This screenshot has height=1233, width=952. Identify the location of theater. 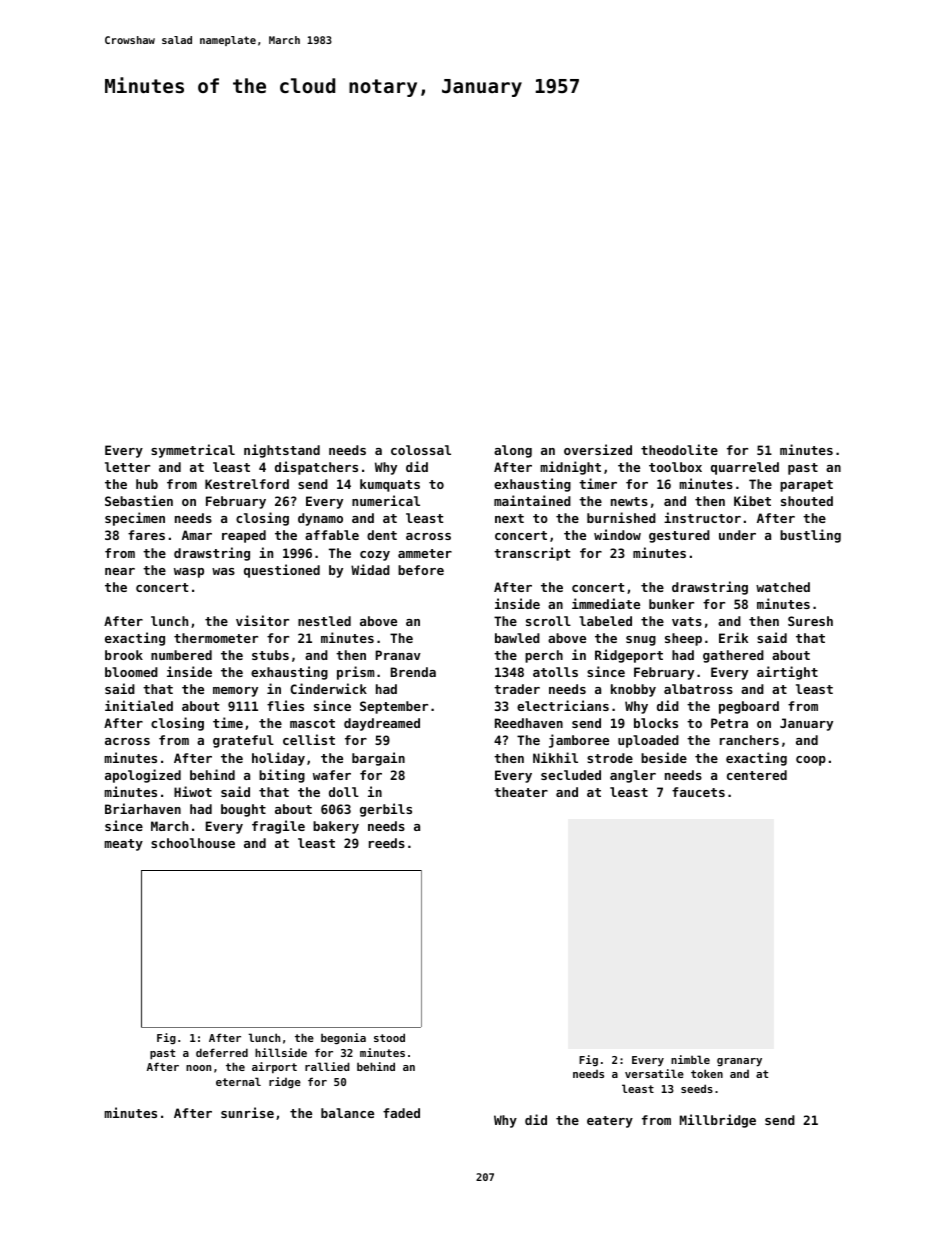
(521, 792).
